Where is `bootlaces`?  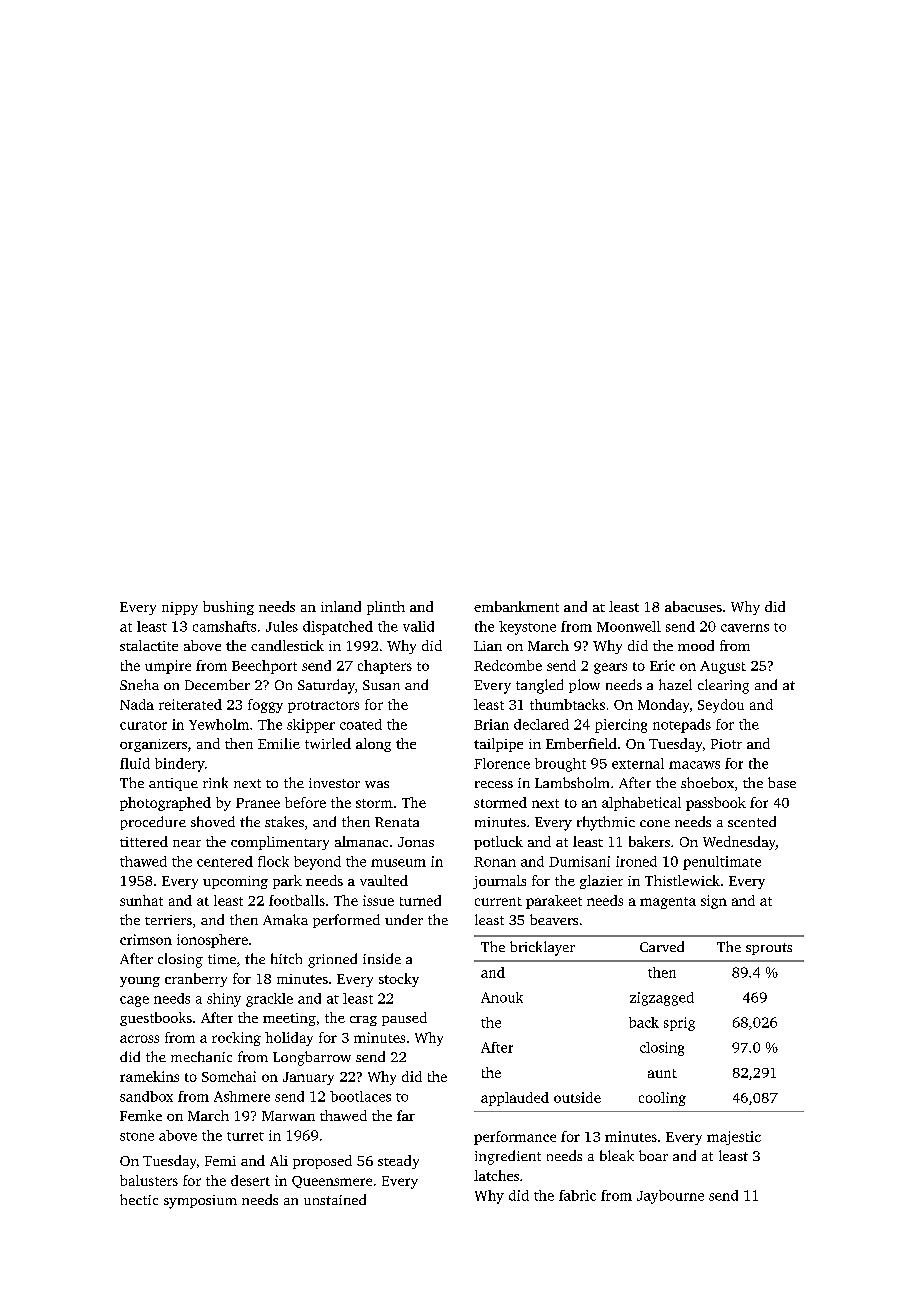
bootlaces is located at coordinates (360, 1096).
